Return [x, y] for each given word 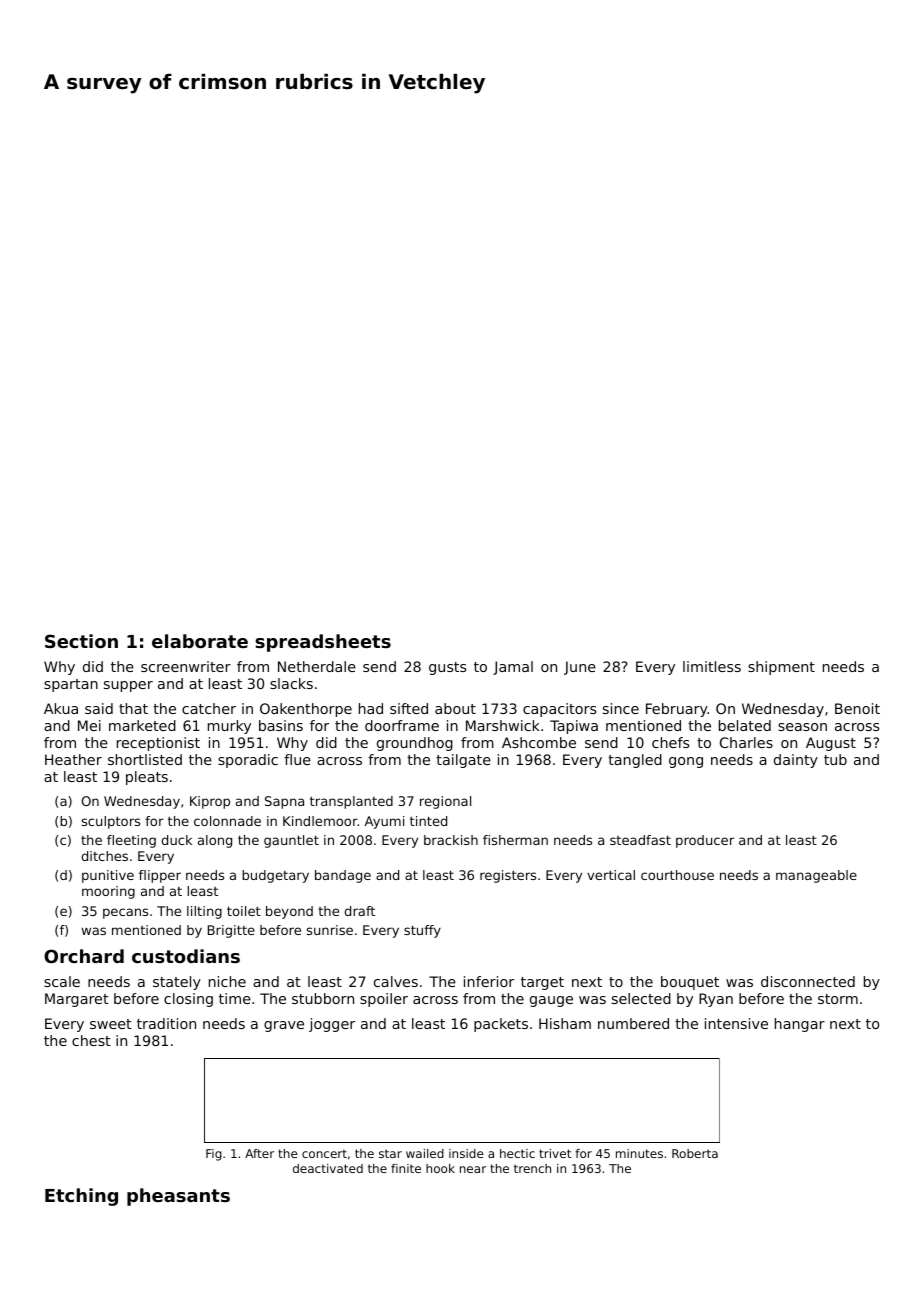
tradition [166, 1023]
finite [406, 1168]
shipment [781, 668]
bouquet [690, 983]
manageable [816, 876]
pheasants [178, 1197]
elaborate [200, 641]
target [542, 983]
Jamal [513, 668]
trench [532, 1168]
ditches [105, 856]
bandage [343, 876]
